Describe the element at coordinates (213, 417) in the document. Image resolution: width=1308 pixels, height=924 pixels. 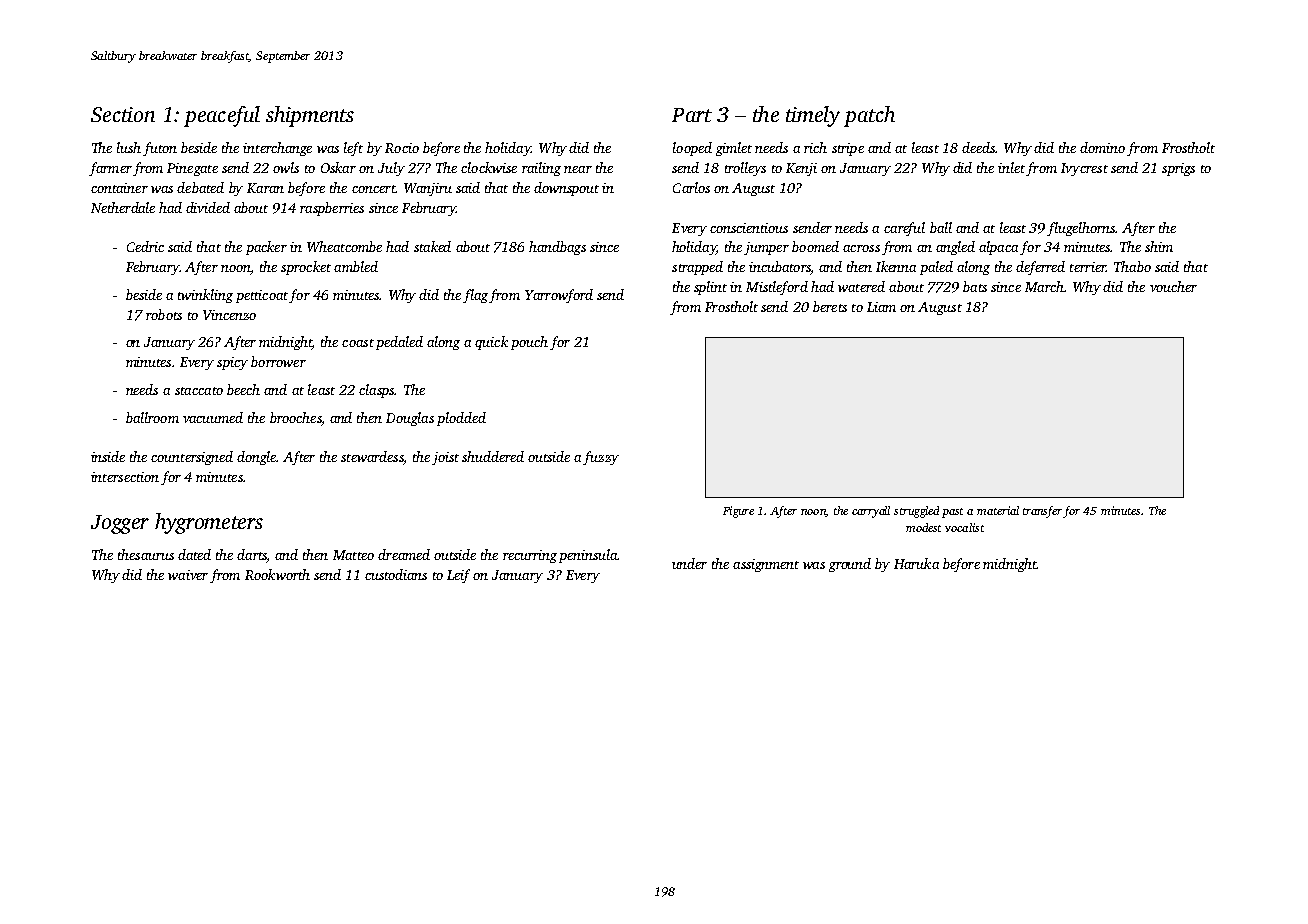
I see `vacuumed` at that location.
